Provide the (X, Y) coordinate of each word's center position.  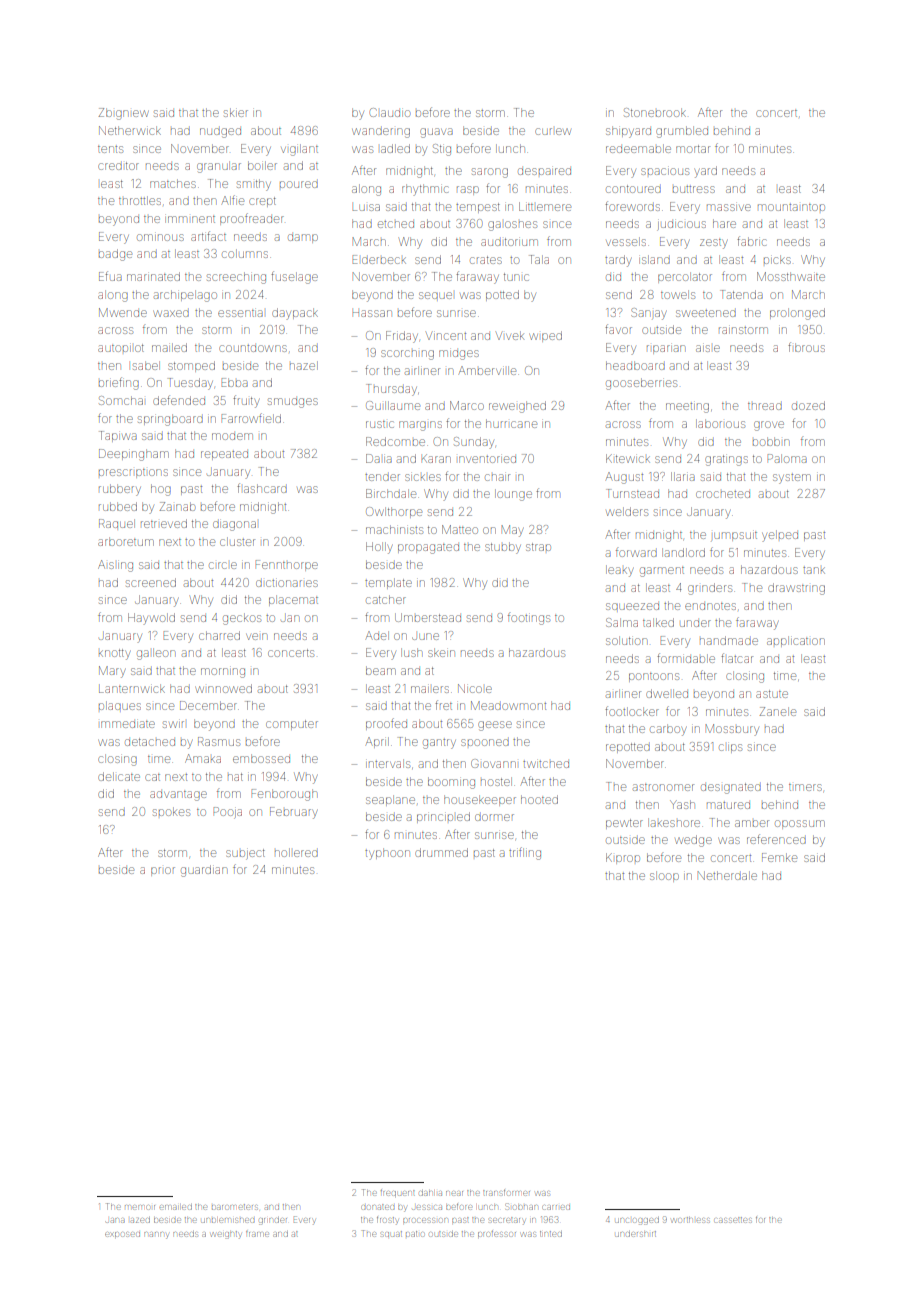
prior (163, 871)
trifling (525, 853)
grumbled (682, 132)
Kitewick (628, 458)
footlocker (632, 711)
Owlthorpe (394, 512)
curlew (553, 131)
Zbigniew (123, 114)
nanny (156, 1235)
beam (381, 670)
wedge (693, 841)
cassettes (733, 1220)
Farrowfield (251, 418)
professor (497, 1233)
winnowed (224, 688)
